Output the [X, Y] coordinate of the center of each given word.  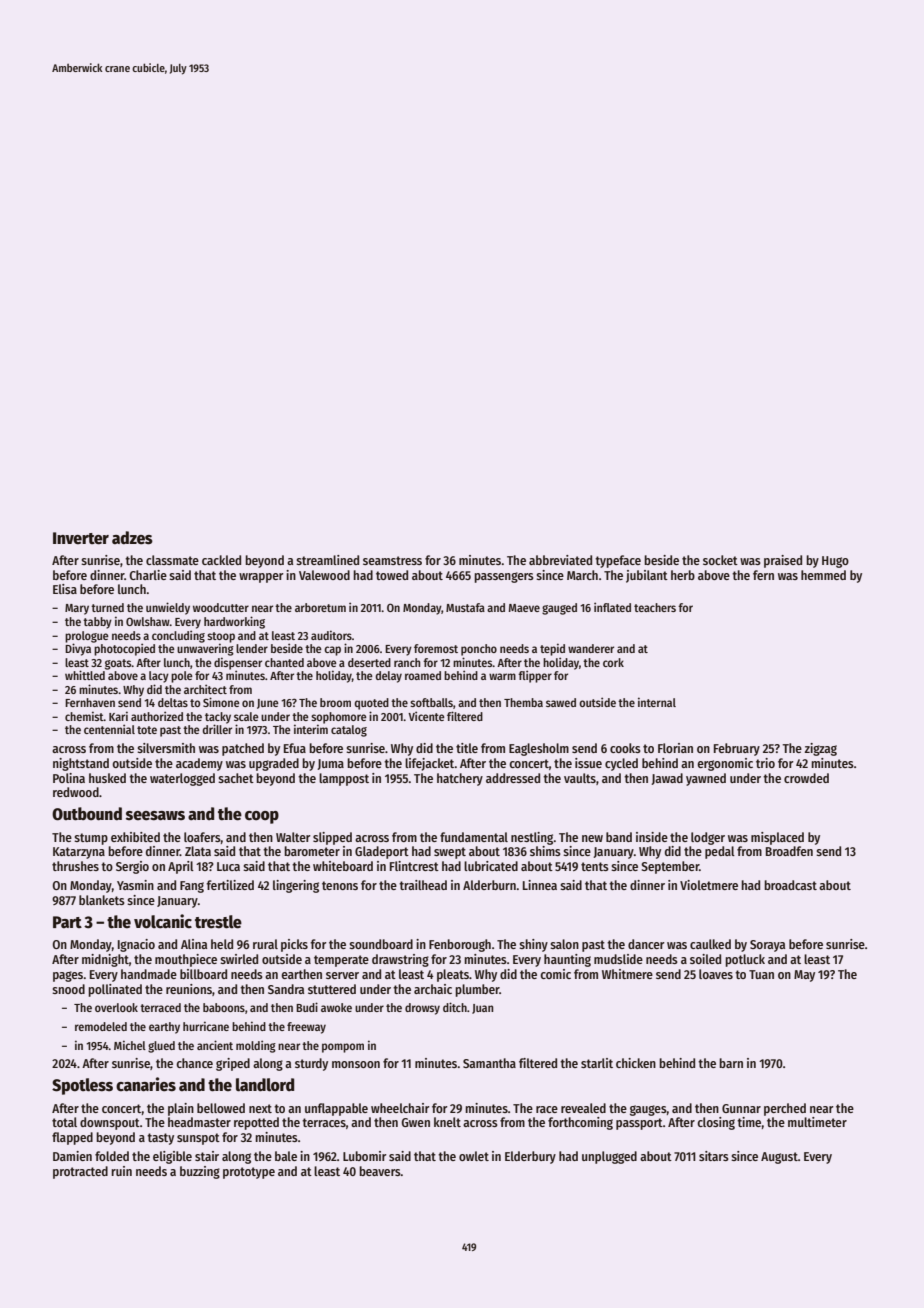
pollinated [115, 990]
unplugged [609, 1157]
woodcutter [221, 607]
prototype [249, 1173]
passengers [504, 577]
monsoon [356, 1064]
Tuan [761, 974]
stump [91, 839]
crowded [806, 778]
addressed [513, 778]
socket [720, 560]
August [779, 1158]
